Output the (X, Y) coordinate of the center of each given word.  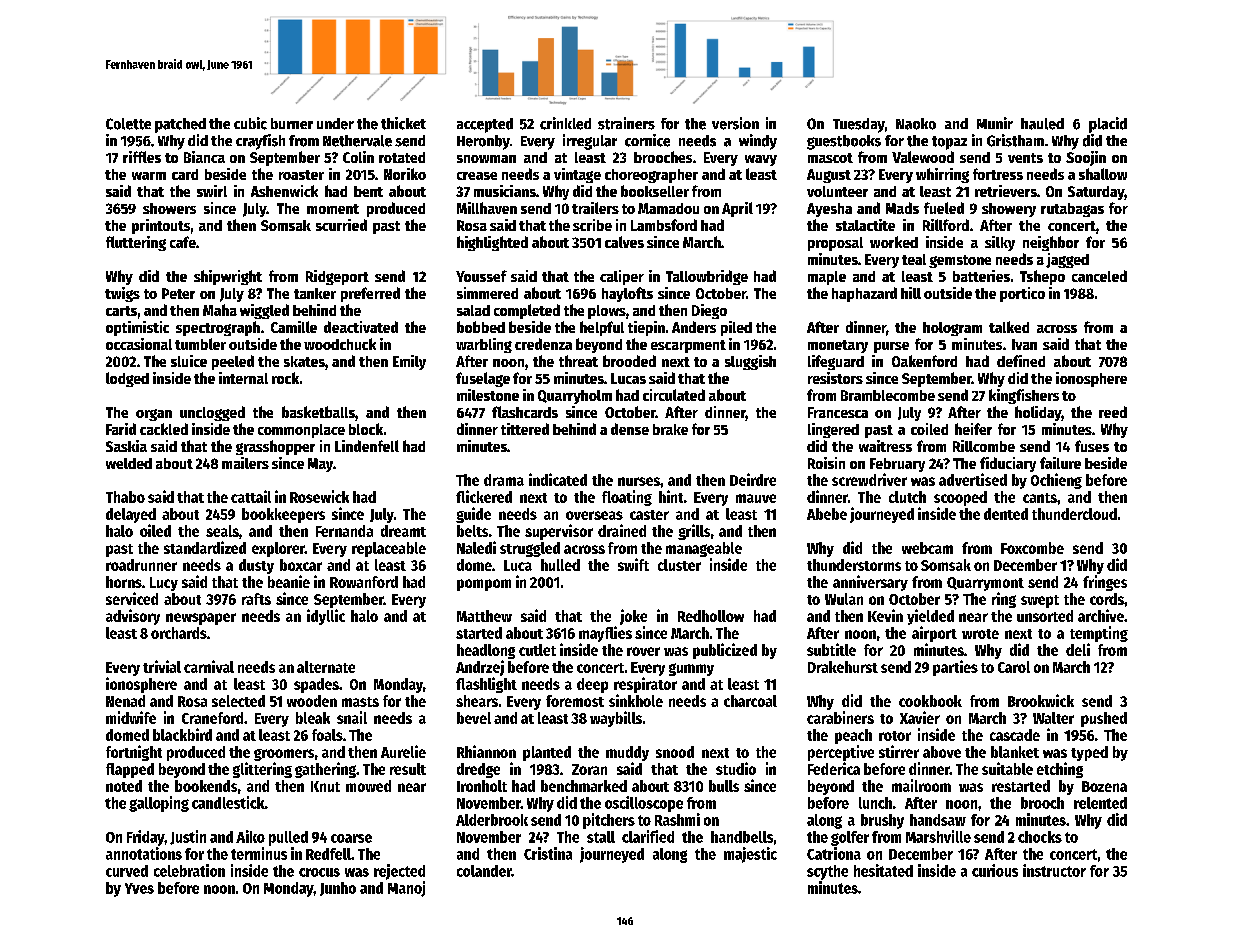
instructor (1054, 870)
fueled (944, 208)
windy (758, 142)
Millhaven (487, 208)
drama (504, 480)
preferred (370, 294)
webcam (927, 548)
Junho (338, 889)
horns (124, 582)
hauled (1042, 124)
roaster (301, 175)
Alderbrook (492, 820)
